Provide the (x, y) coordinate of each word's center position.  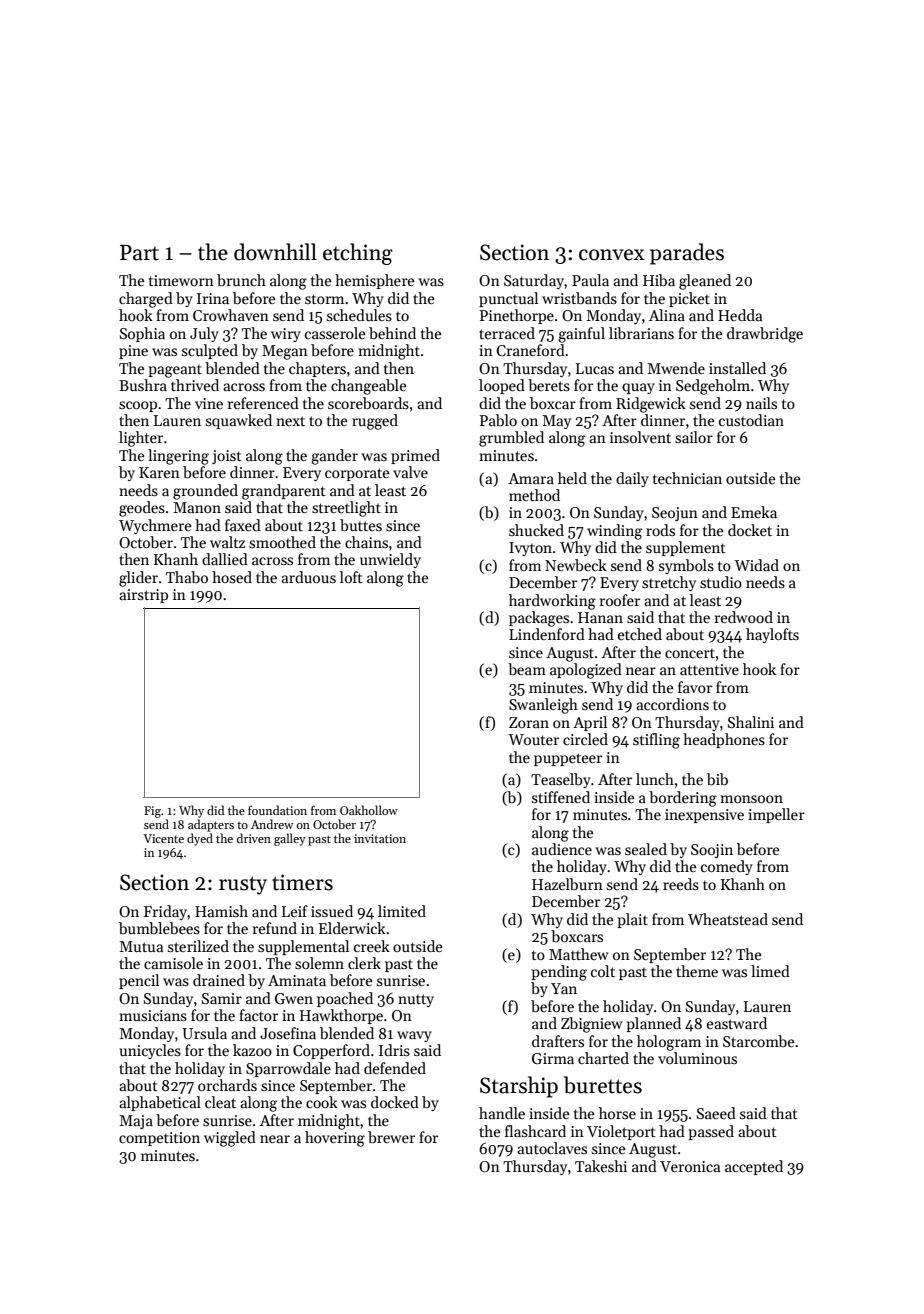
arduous (308, 577)
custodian (751, 420)
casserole (335, 333)
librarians (641, 333)
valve (410, 472)
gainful (581, 335)
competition (159, 1139)
